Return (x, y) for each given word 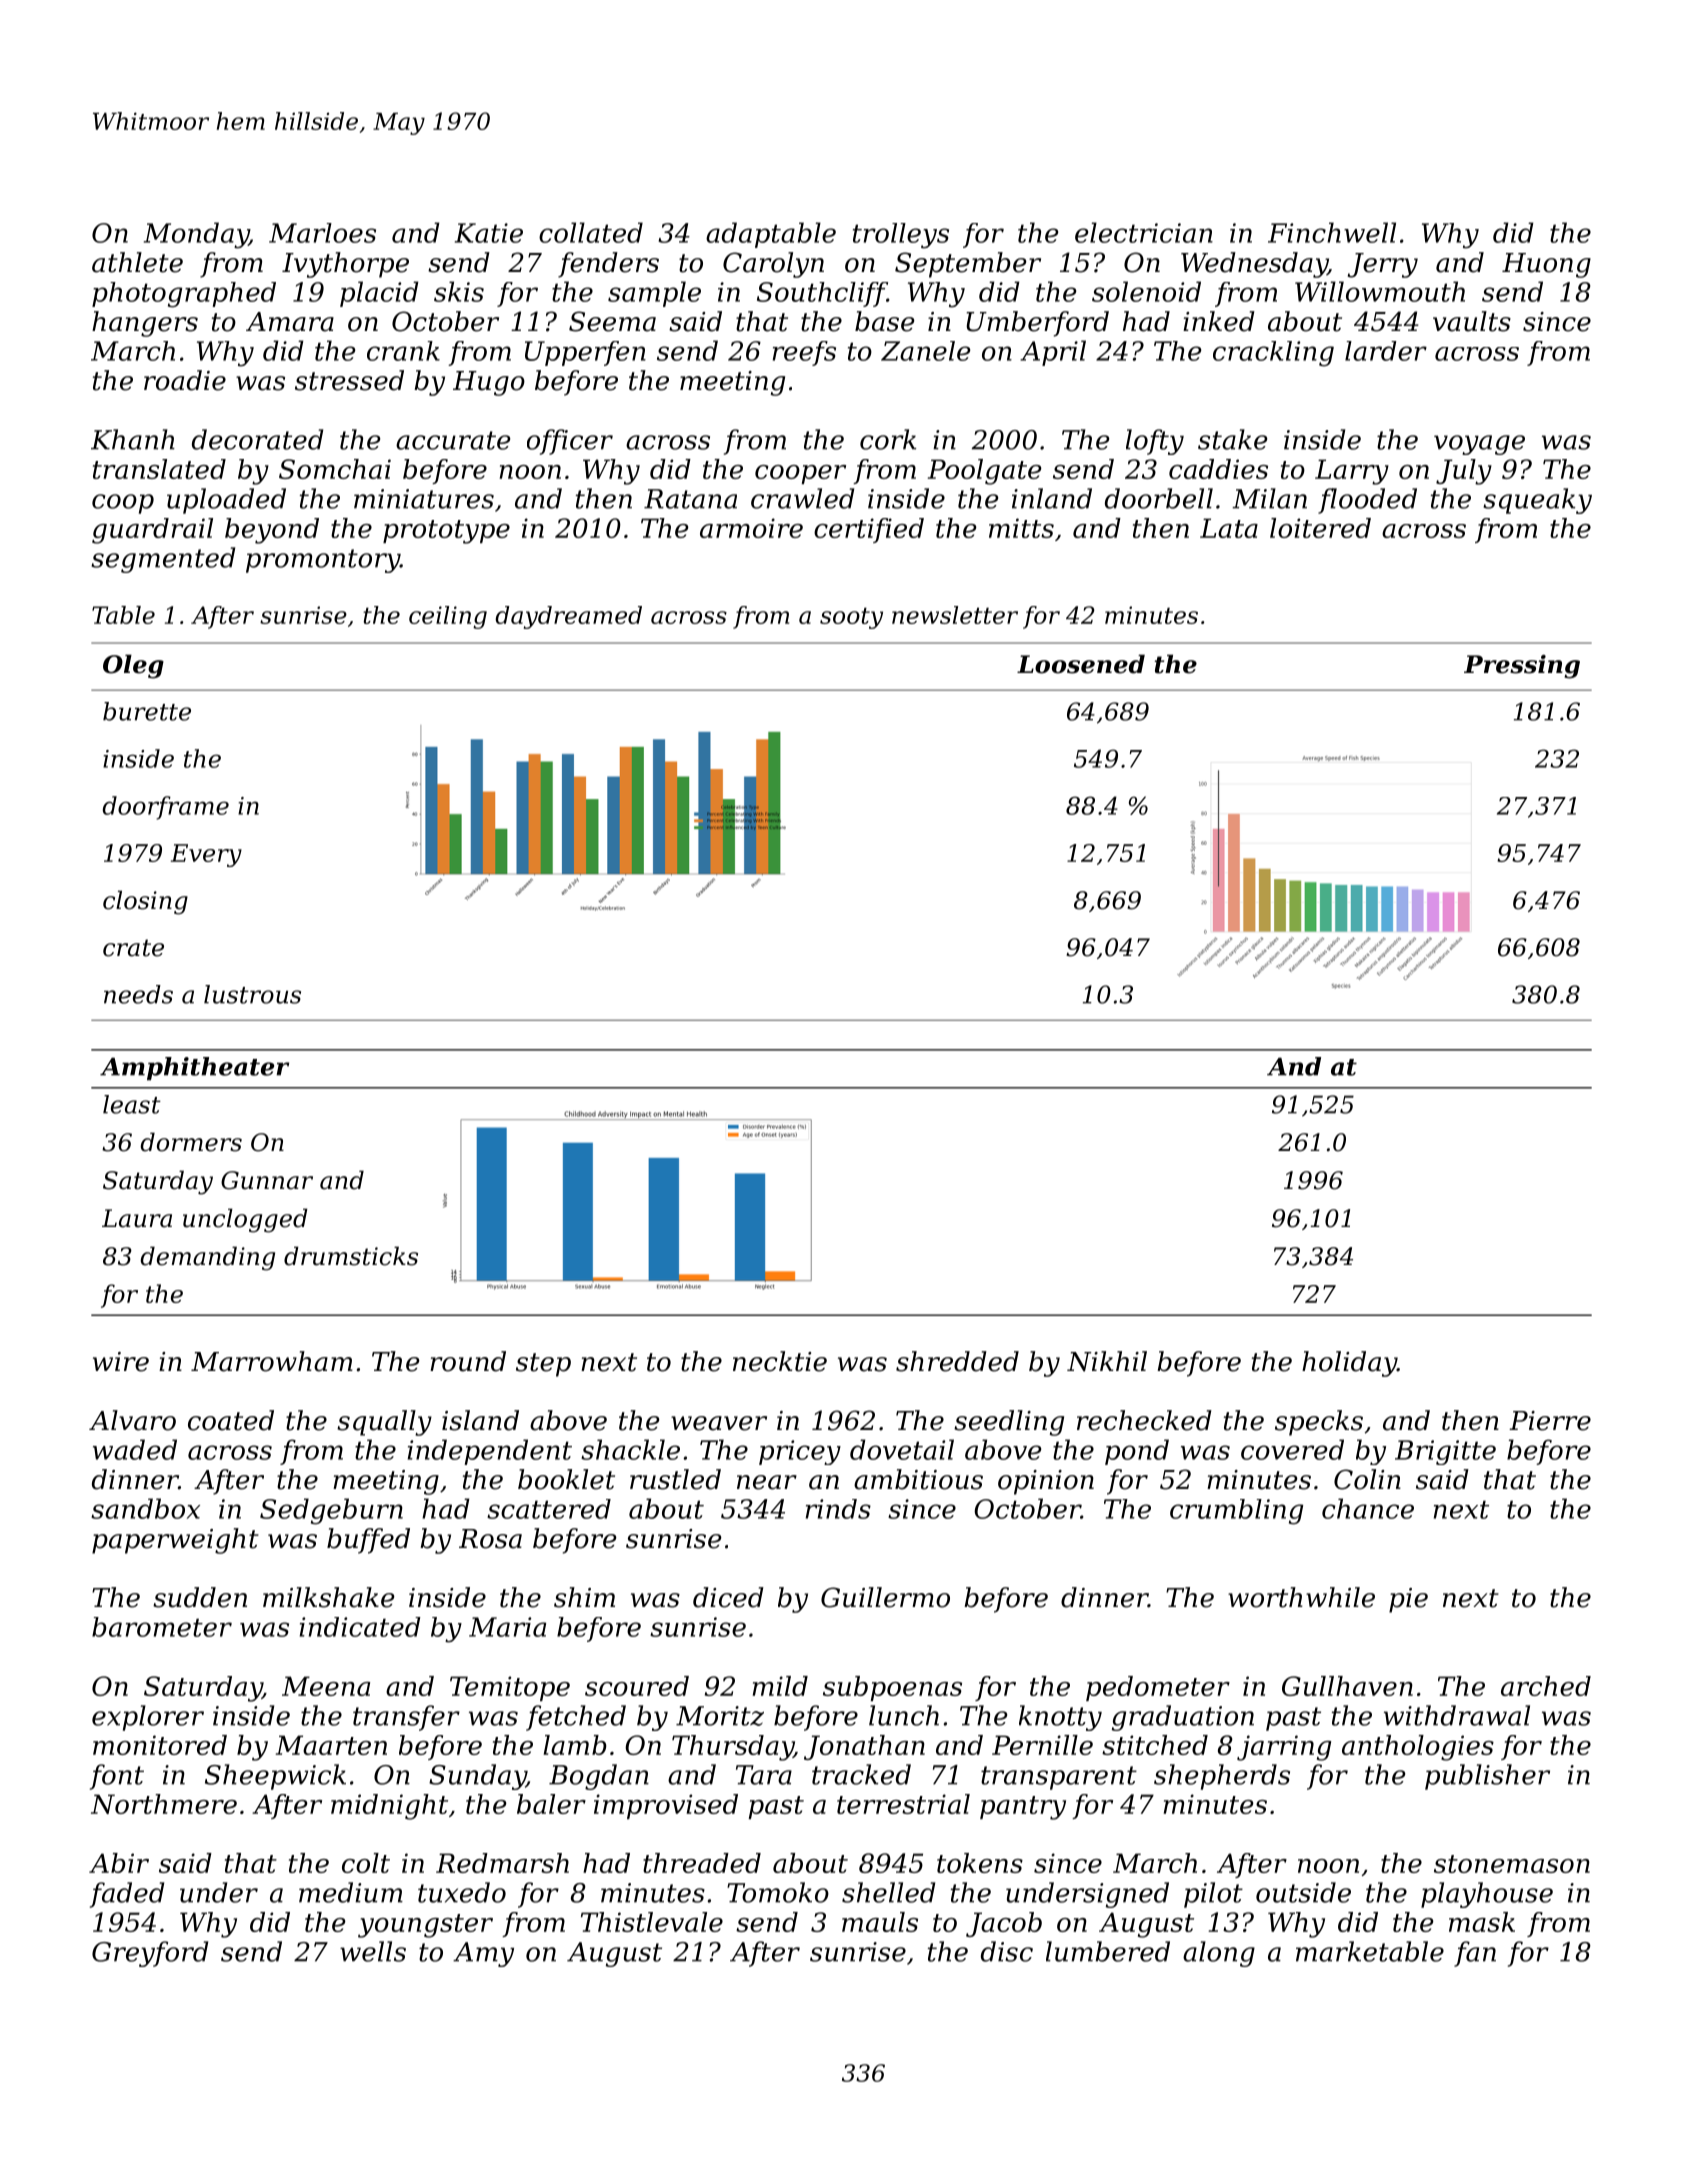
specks (1319, 1423)
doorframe (166, 808)
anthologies (1418, 1748)
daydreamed (568, 617)
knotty (1060, 1718)
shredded (957, 1361)
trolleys (901, 236)
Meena (326, 1686)
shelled (888, 1892)
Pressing (1522, 667)
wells (373, 1951)
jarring (1284, 1748)
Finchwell (1332, 232)
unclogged (245, 1220)
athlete (137, 262)
